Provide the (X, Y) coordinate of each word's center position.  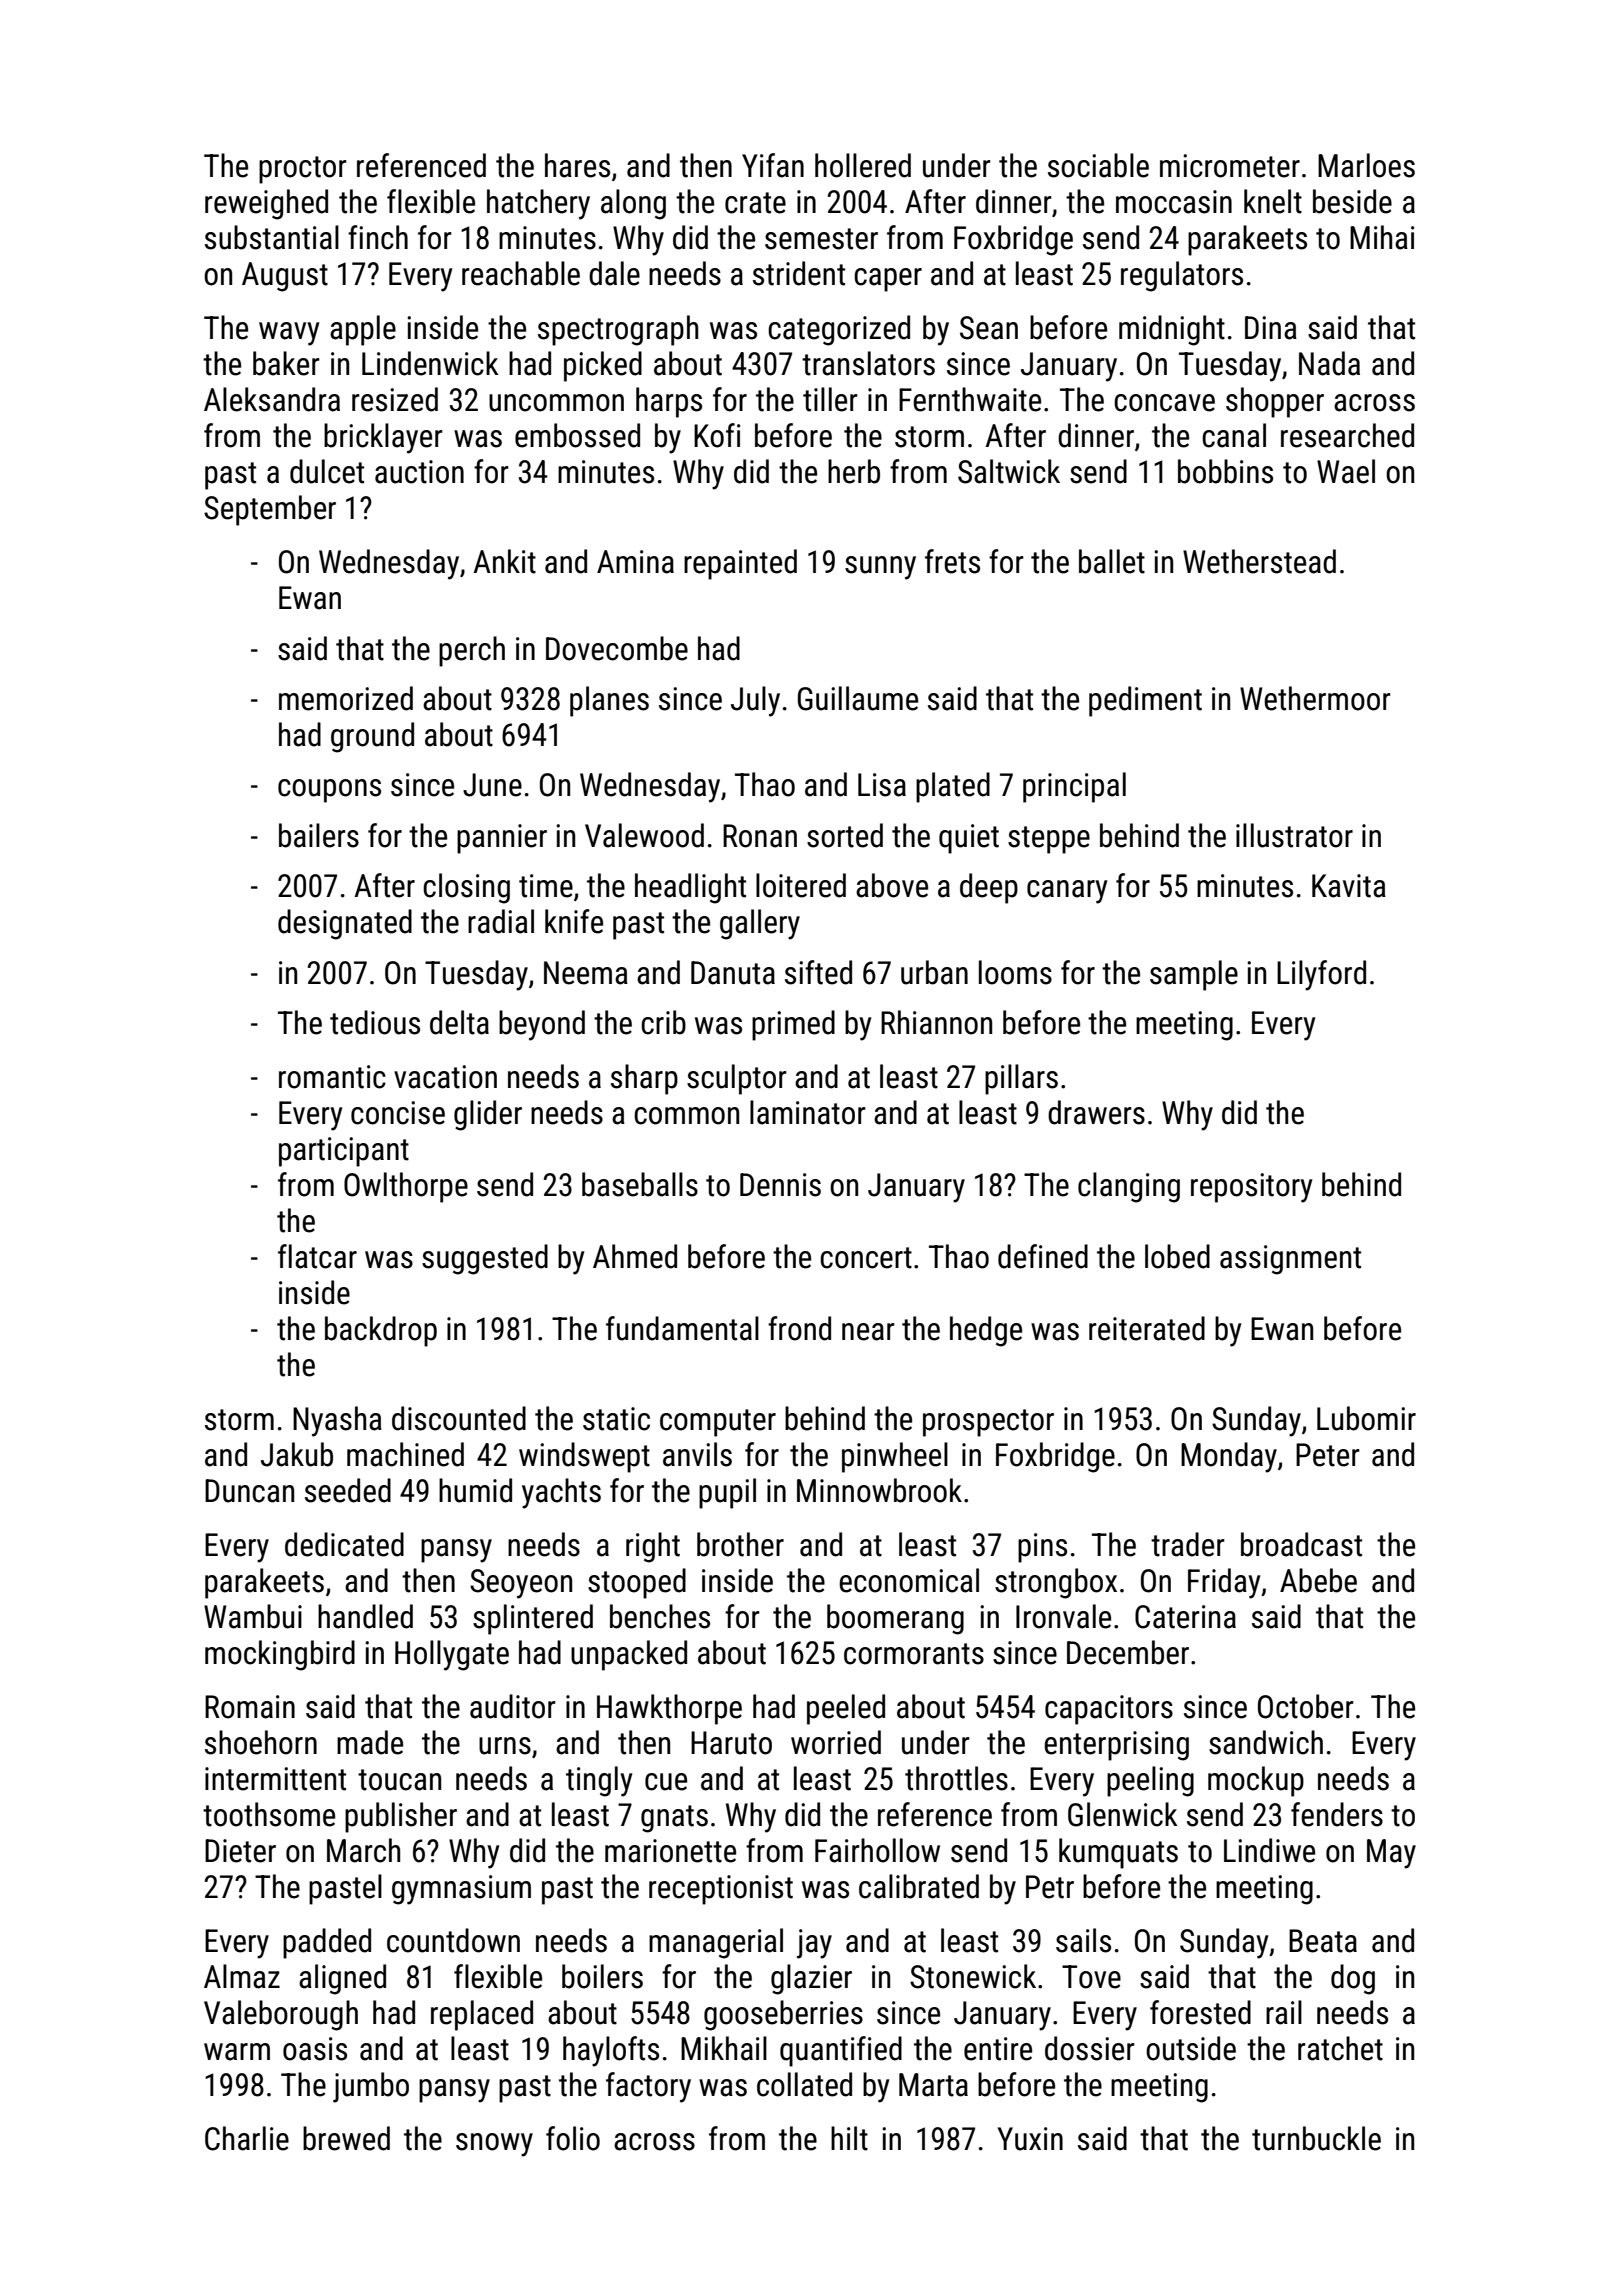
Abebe (1318, 1580)
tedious (375, 1022)
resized (395, 399)
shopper (1275, 402)
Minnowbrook (879, 1490)
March (363, 1850)
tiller (830, 399)
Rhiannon (936, 1022)
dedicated (344, 1544)
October (1306, 1706)
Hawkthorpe (669, 1709)
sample (1194, 975)
